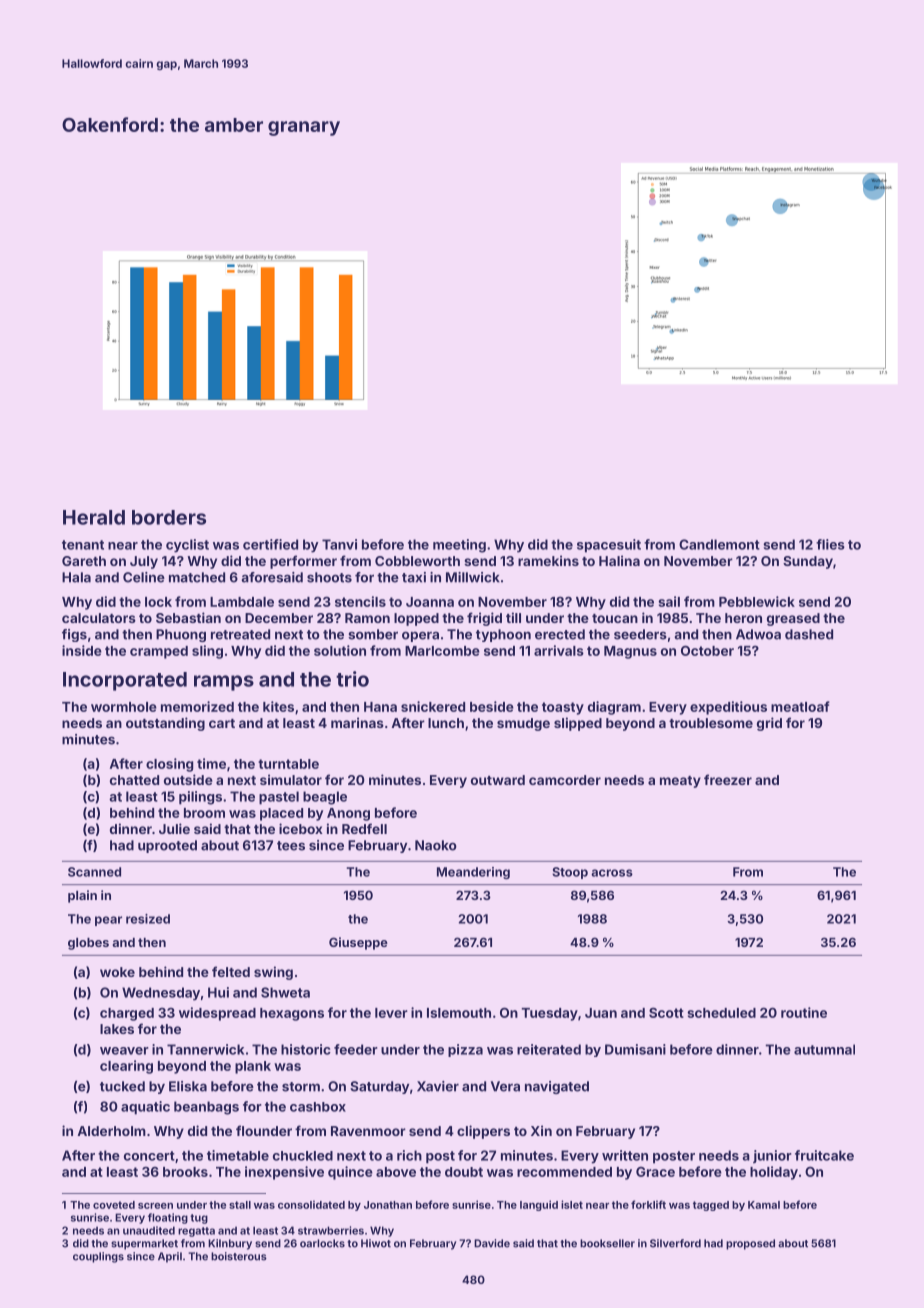  I want to click on languid, so click(539, 1205).
